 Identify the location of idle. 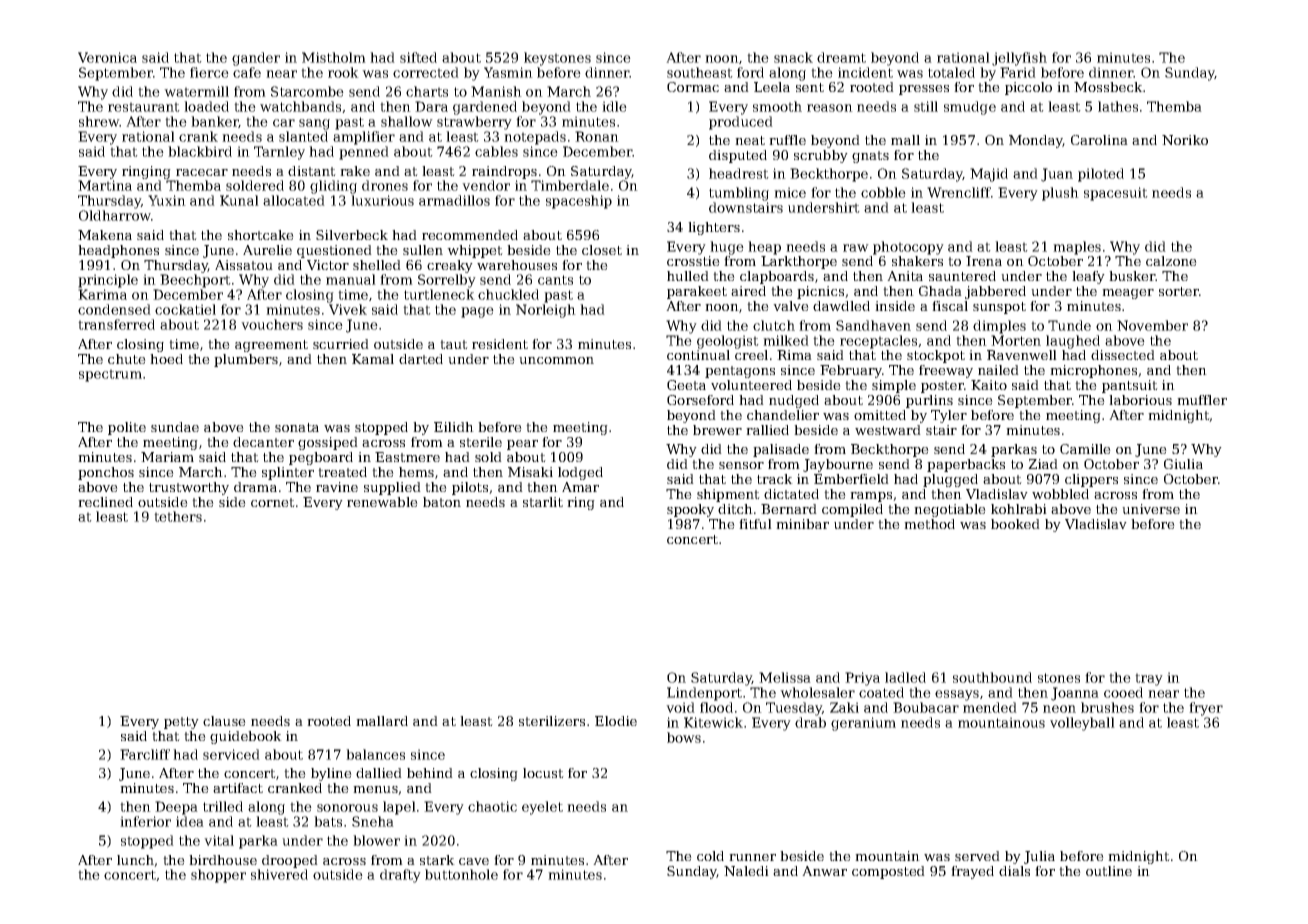
(614, 106).
